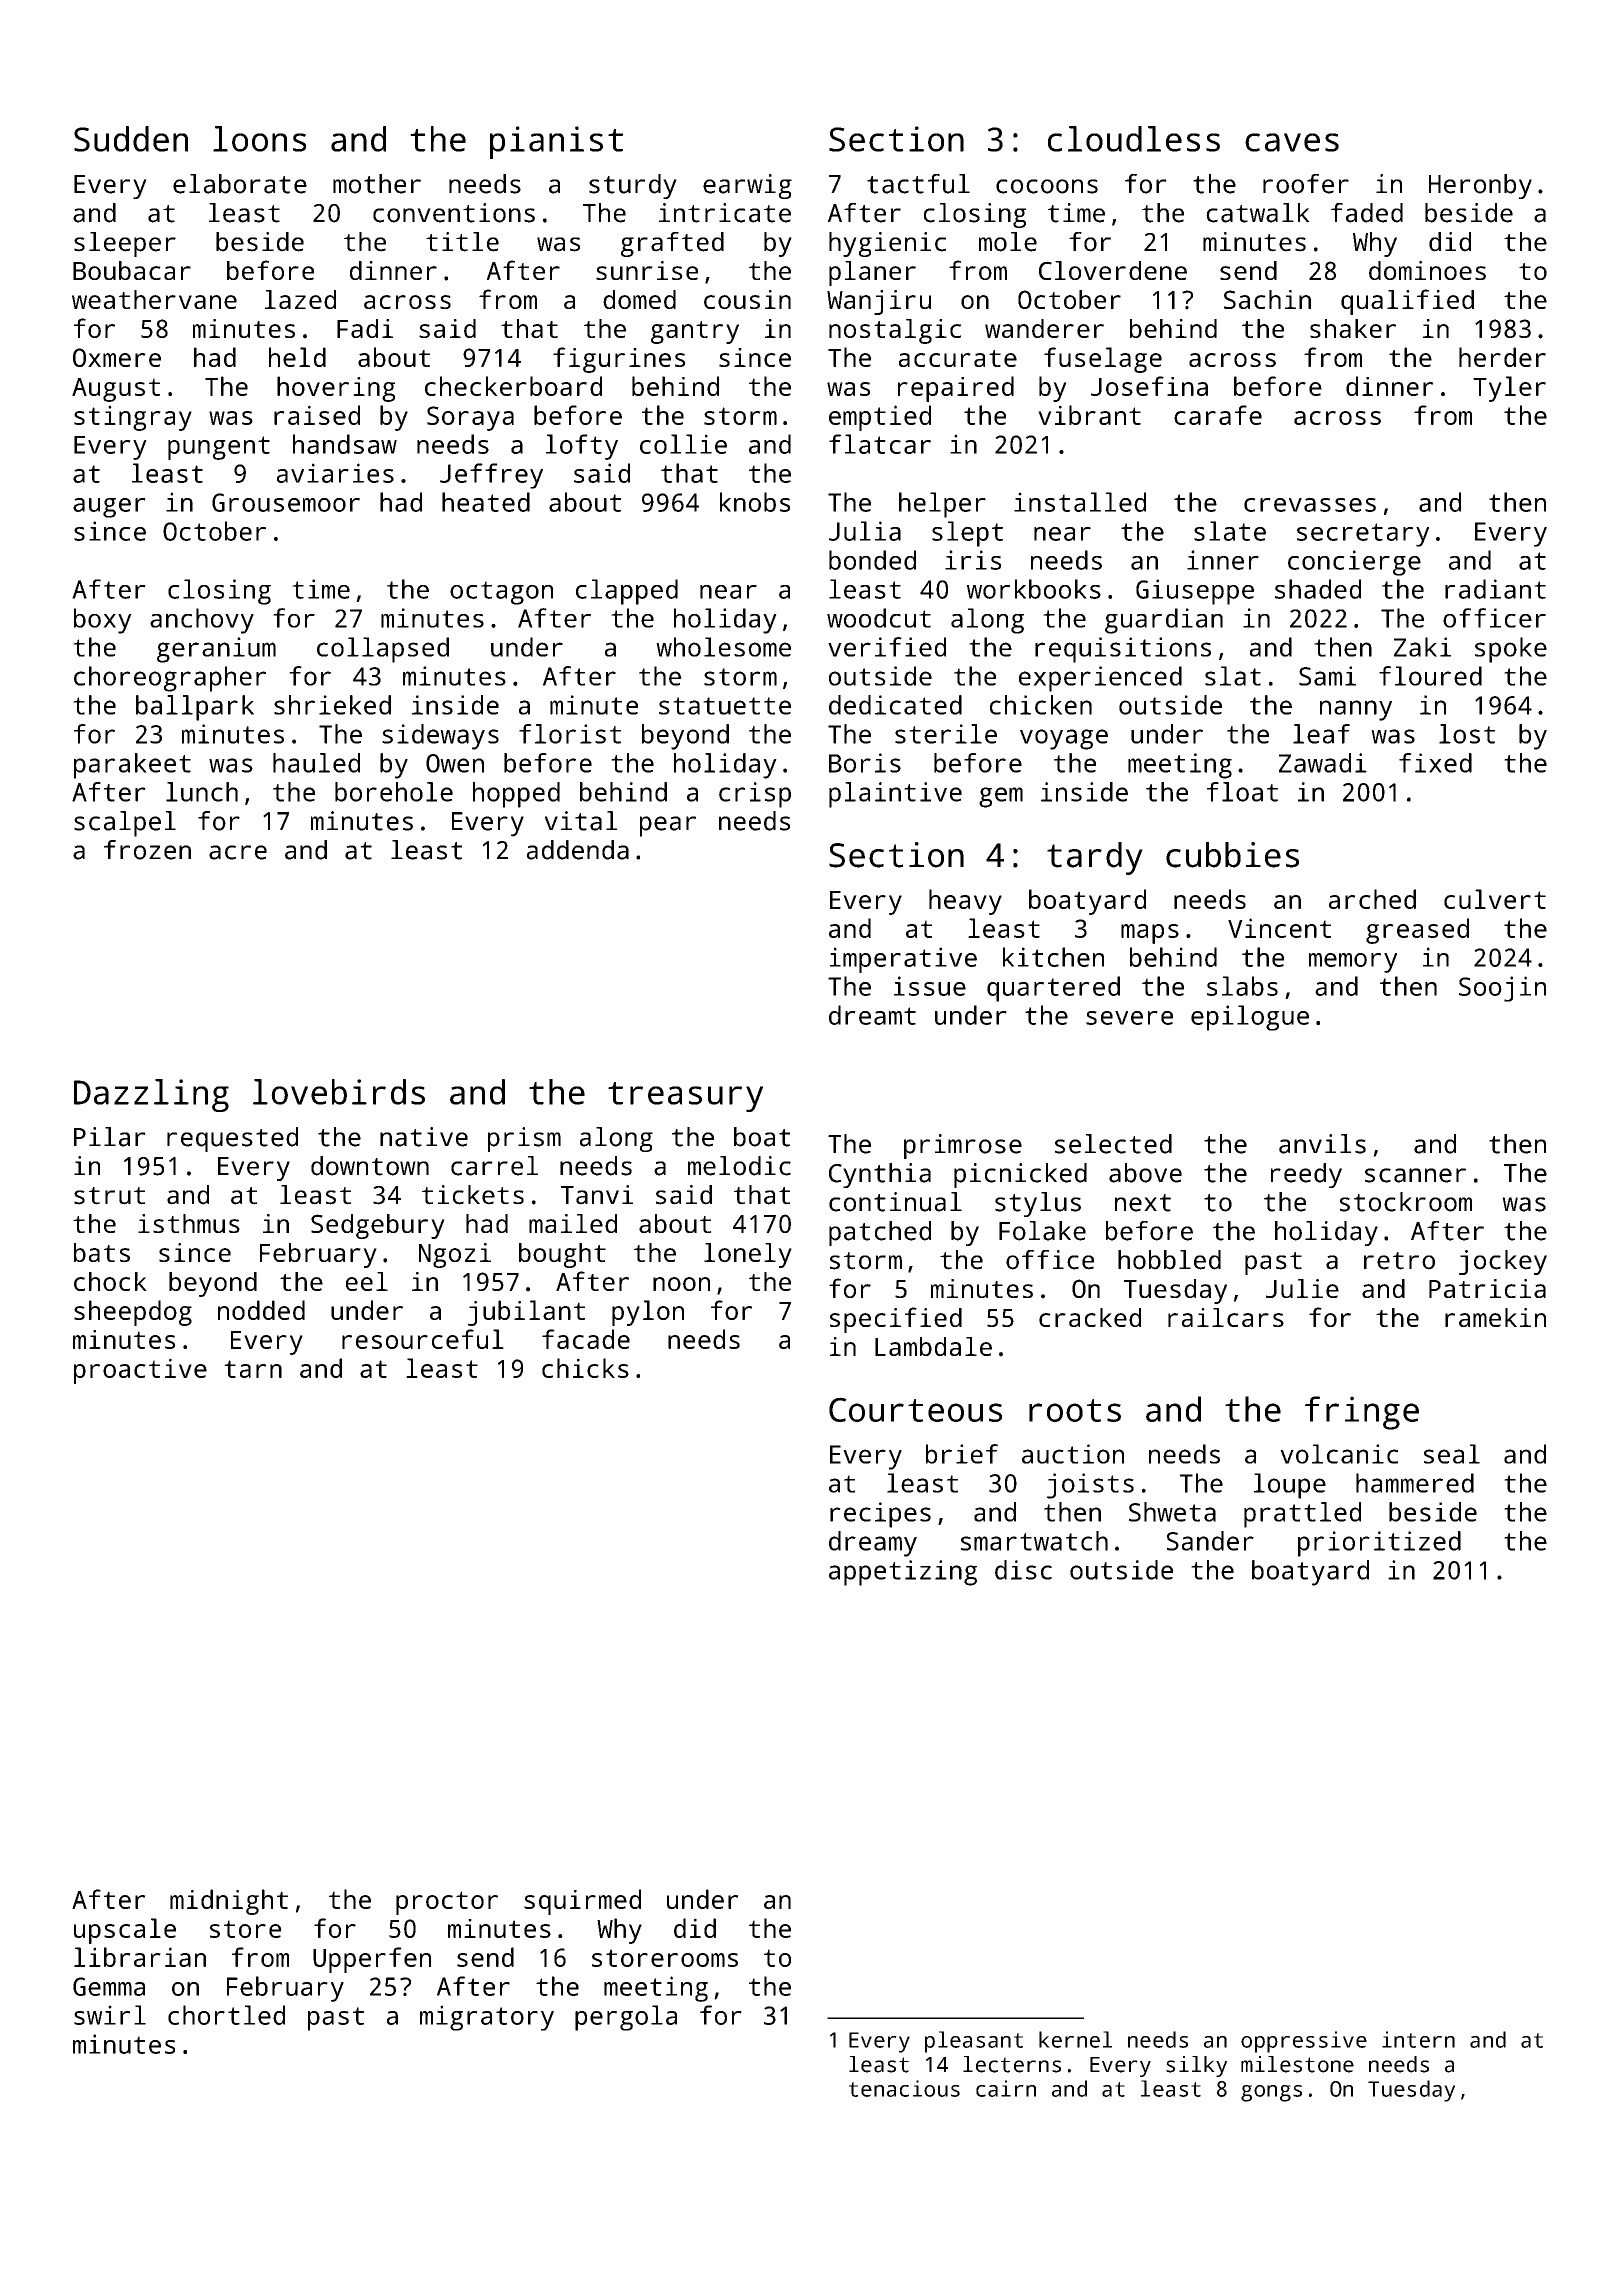  What do you see at coordinates (1113, 1144) in the screenshot?
I see `selected` at bounding box center [1113, 1144].
